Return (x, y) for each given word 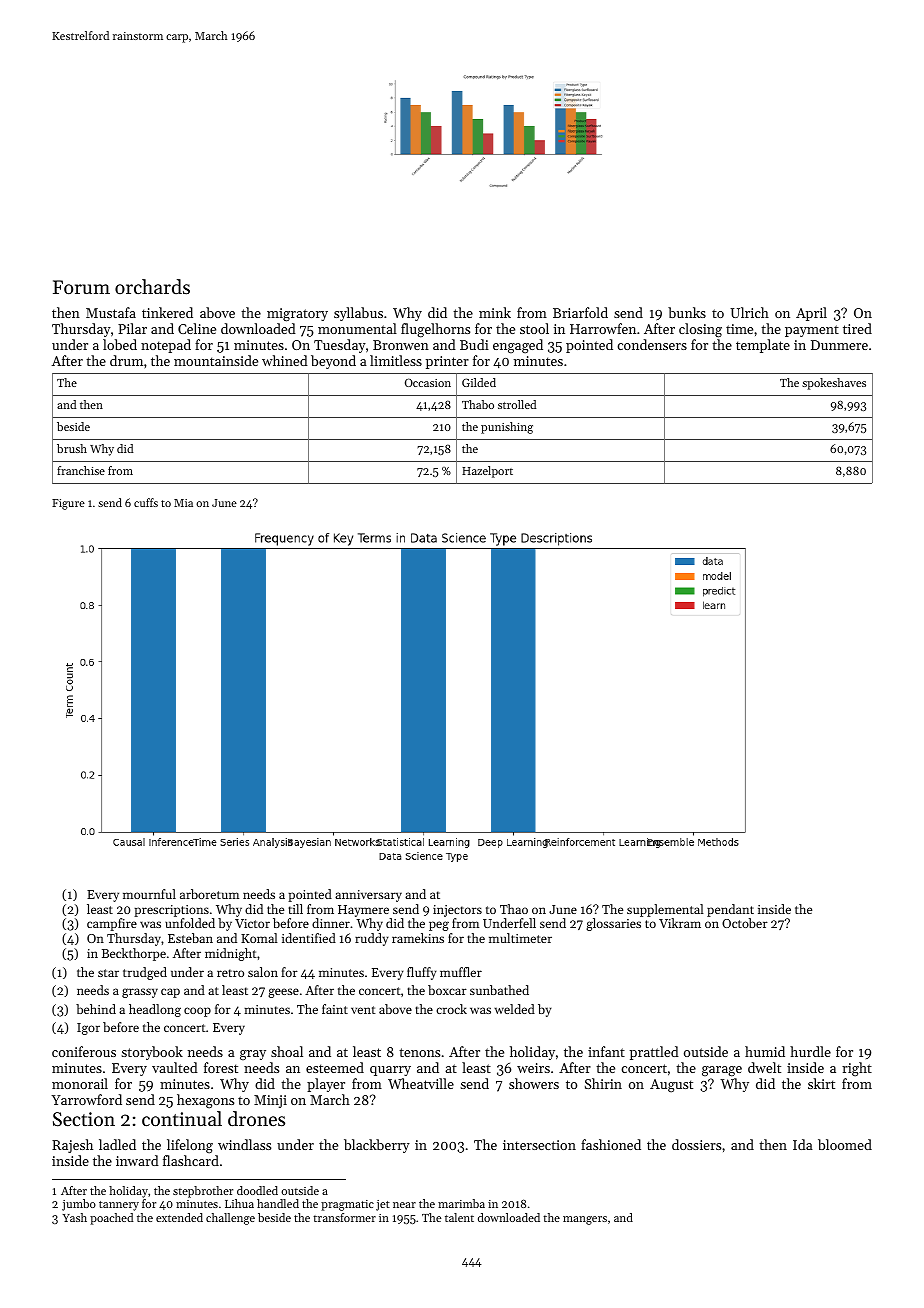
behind (96, 1009)
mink (495, 312)
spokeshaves (834, 384)
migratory (297, 315)
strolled (517, 404)
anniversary (368, 896)
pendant (730, 910)
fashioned (611, 1144)
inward (137, 1160)
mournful (149, 894)
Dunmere (839, 345)
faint (335, 1009)
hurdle (810, 1051)
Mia (183, 503)
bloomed (845, 1144)
